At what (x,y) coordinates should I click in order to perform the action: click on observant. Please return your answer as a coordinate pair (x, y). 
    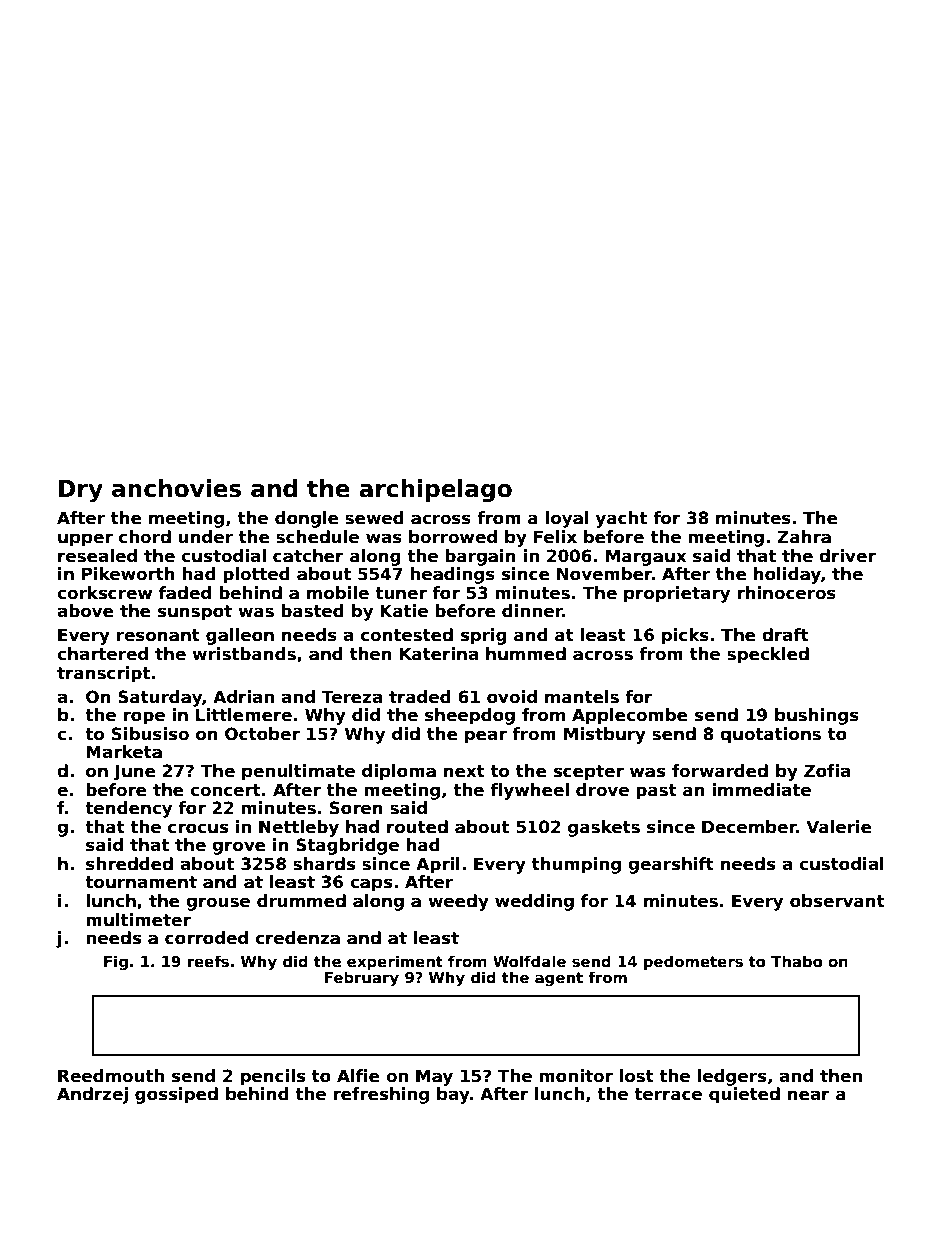
    Looking at the image, I should click on (837, 901).
